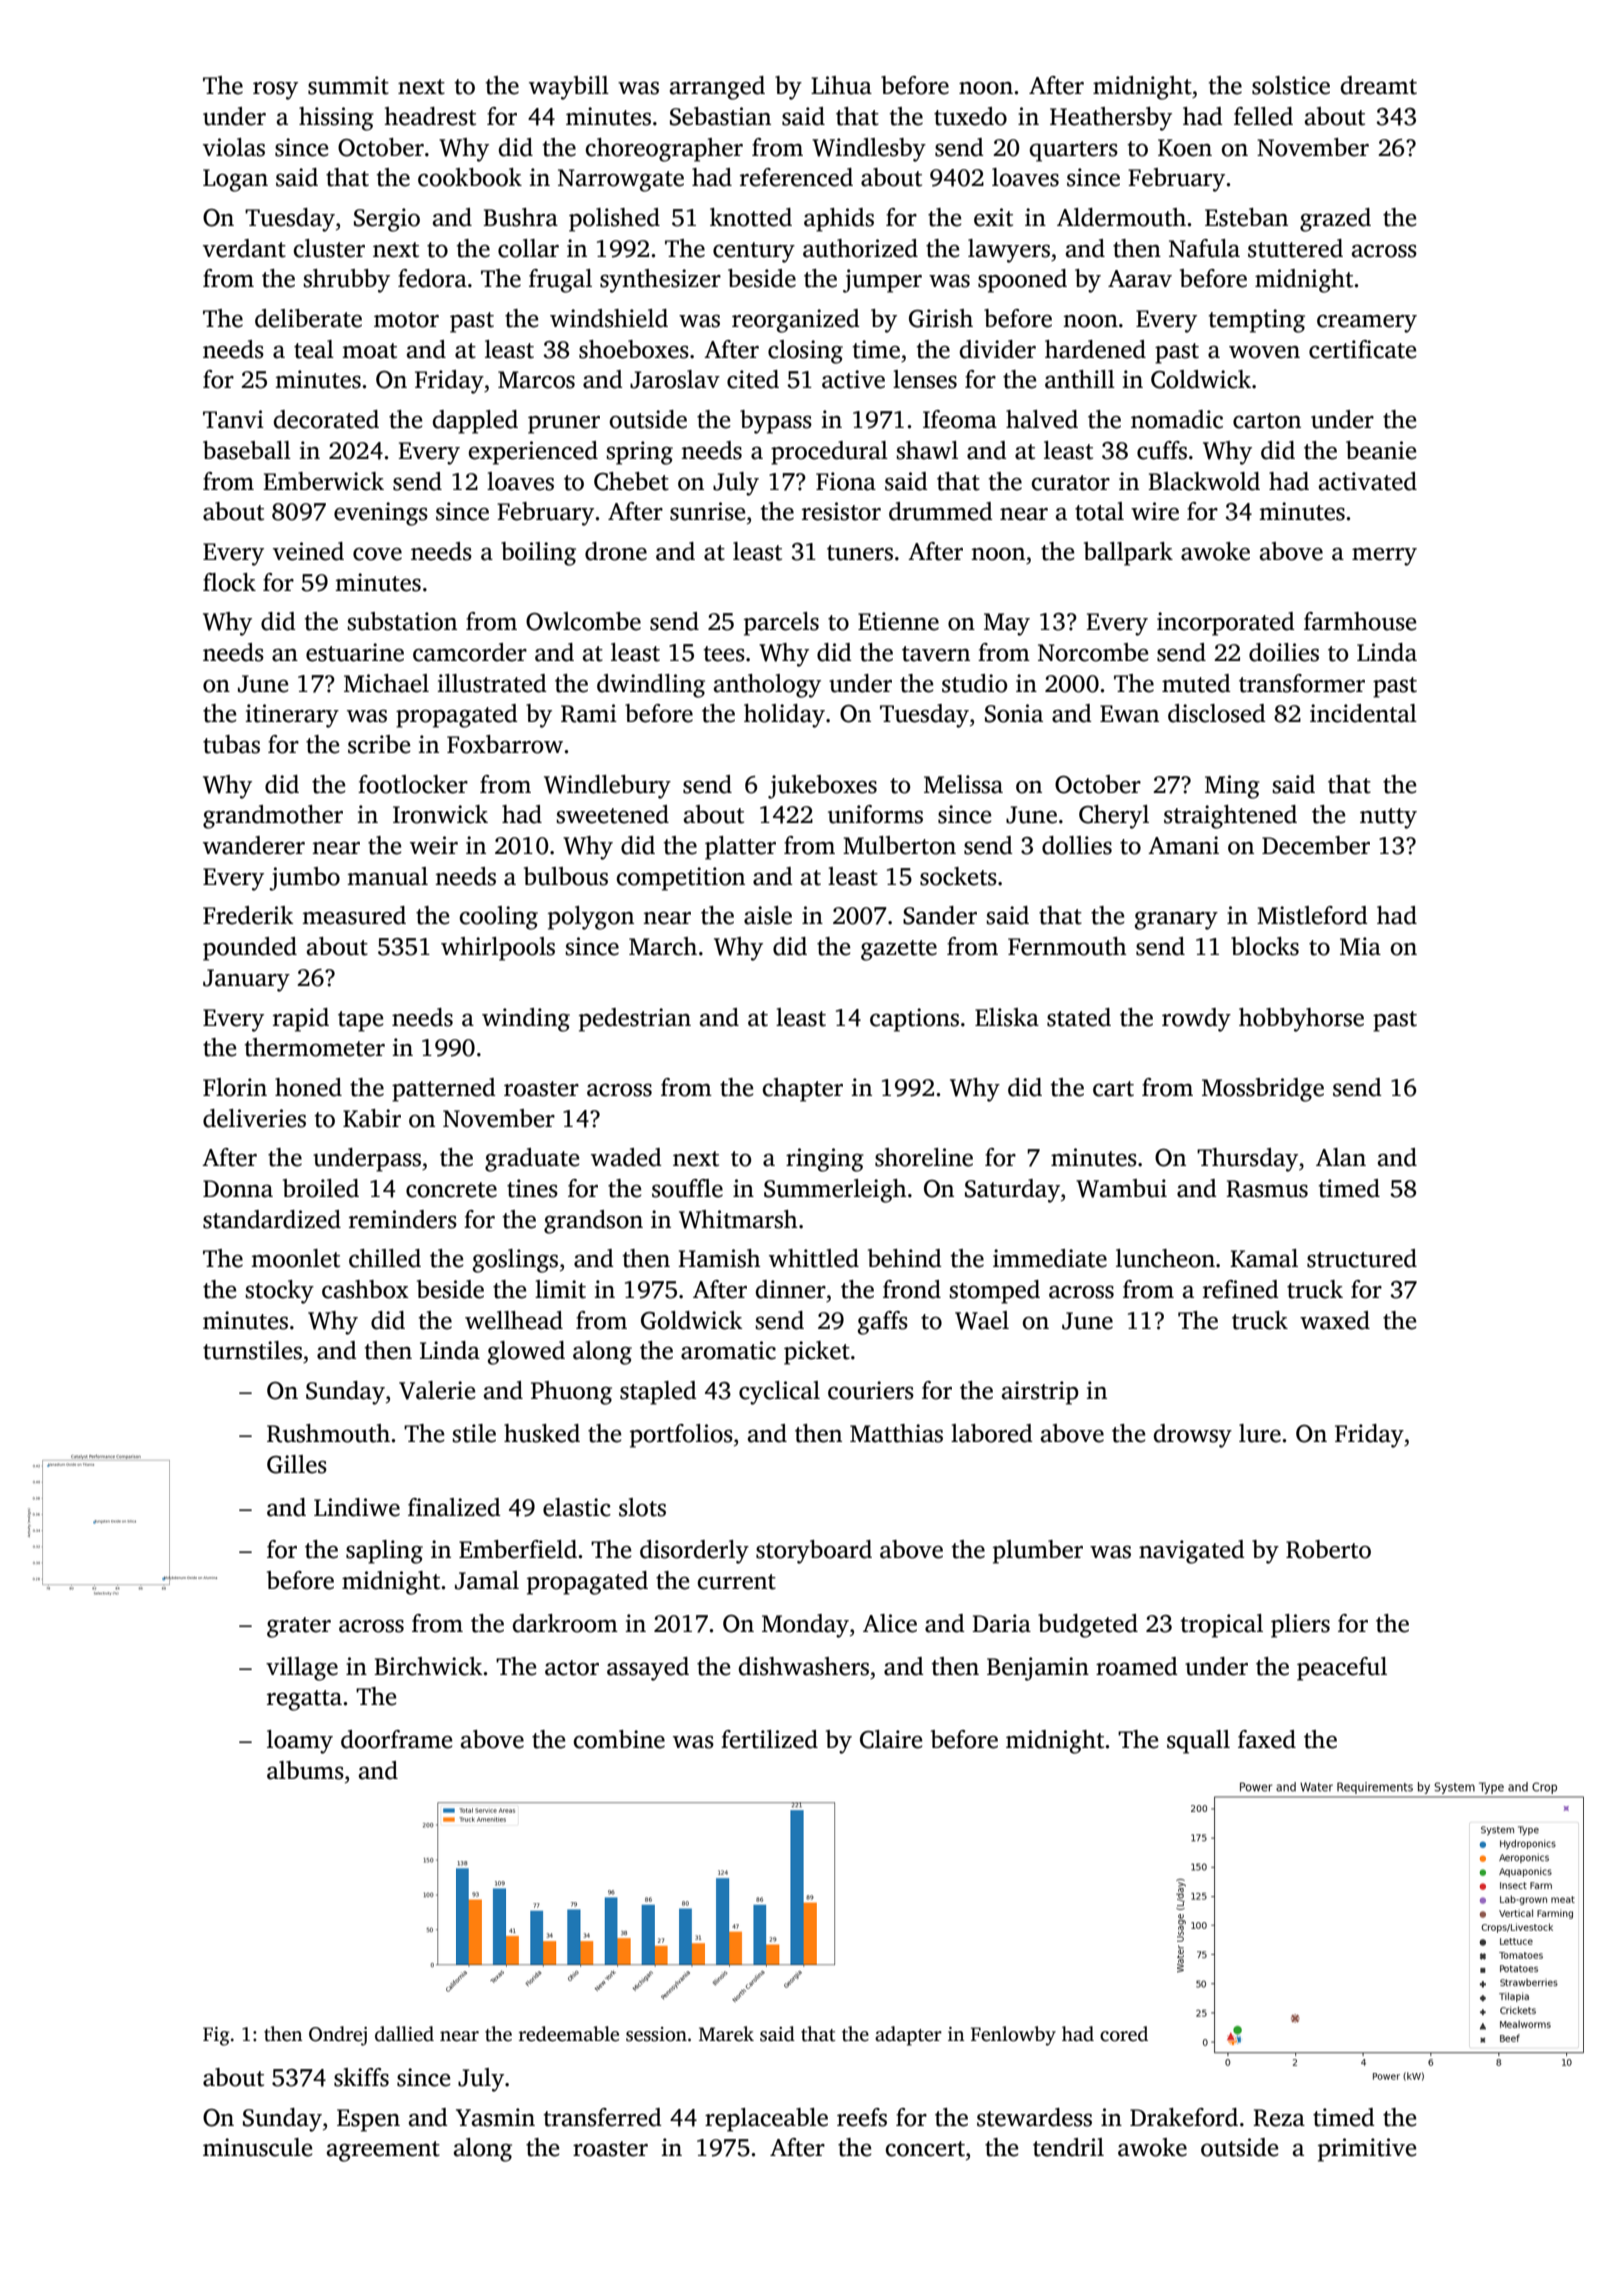 The image size is (1620, 2292). I want to click on tubas, so click(231, 744).
